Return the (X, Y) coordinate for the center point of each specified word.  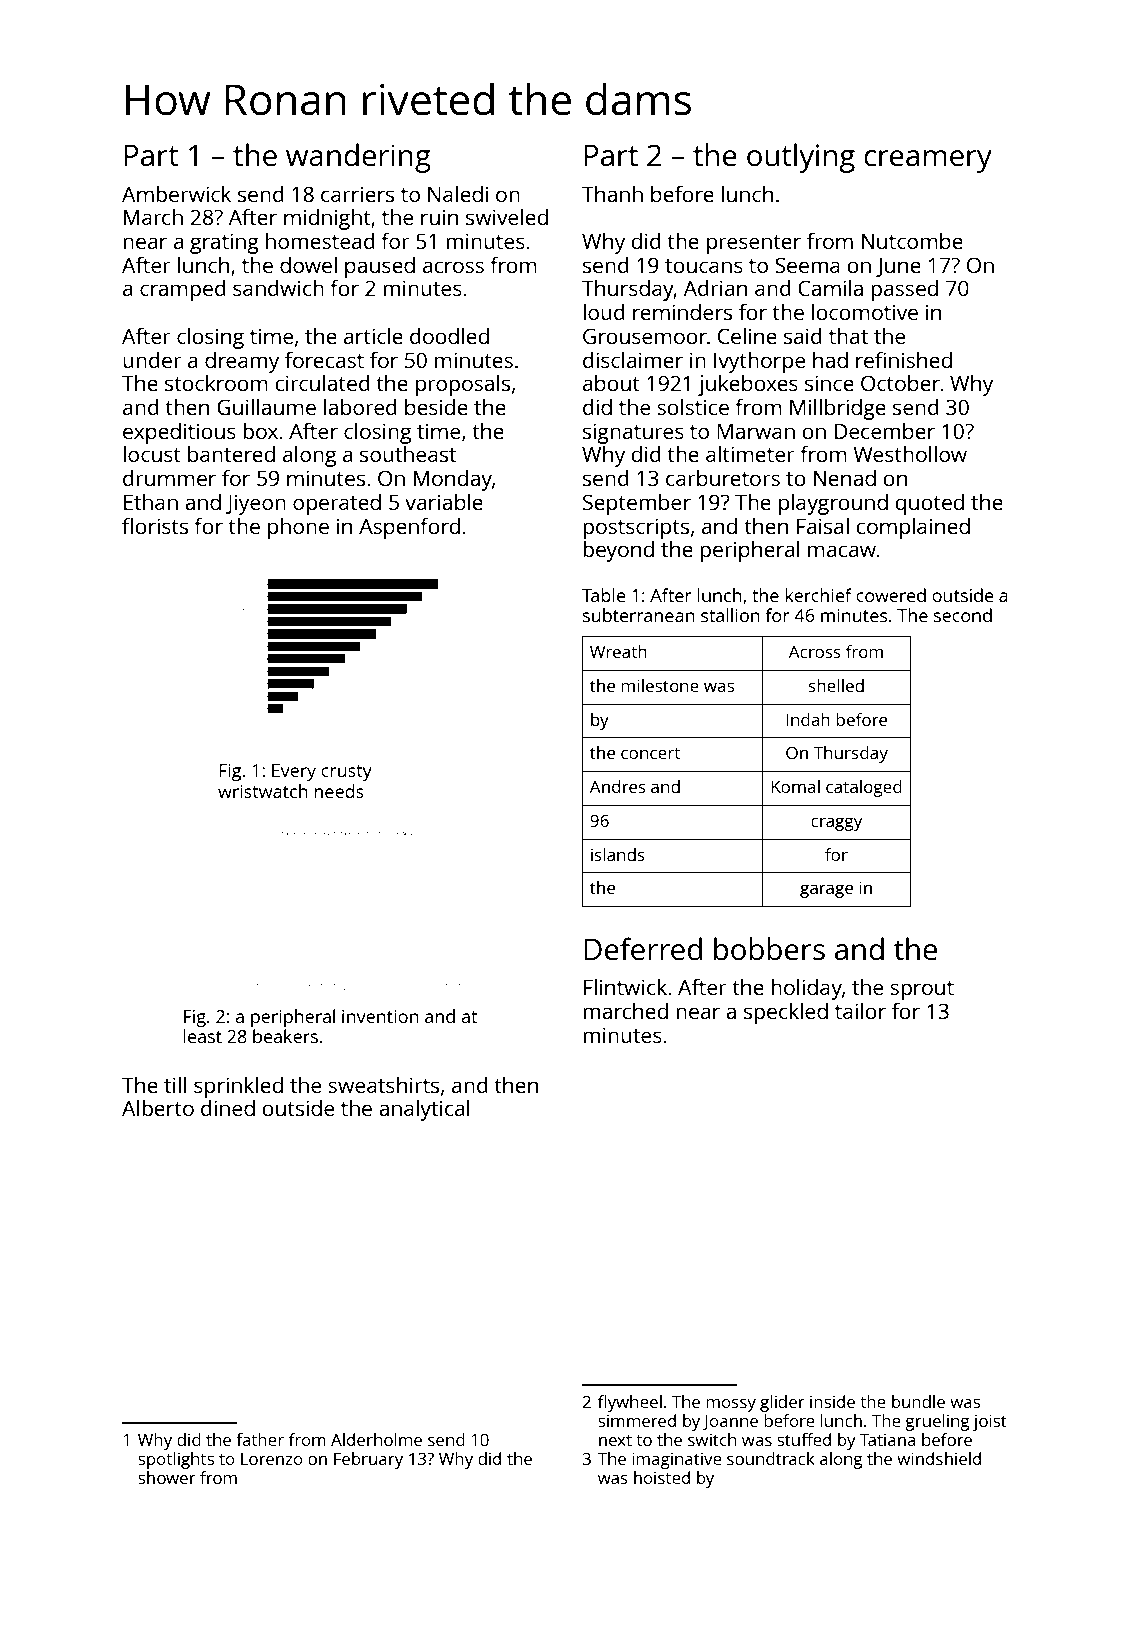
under (152, 360)
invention (380, 1016)
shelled (836, 685)
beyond (618, 551)
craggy (836, 824)
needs (339, 791)
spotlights (176, 1460)
